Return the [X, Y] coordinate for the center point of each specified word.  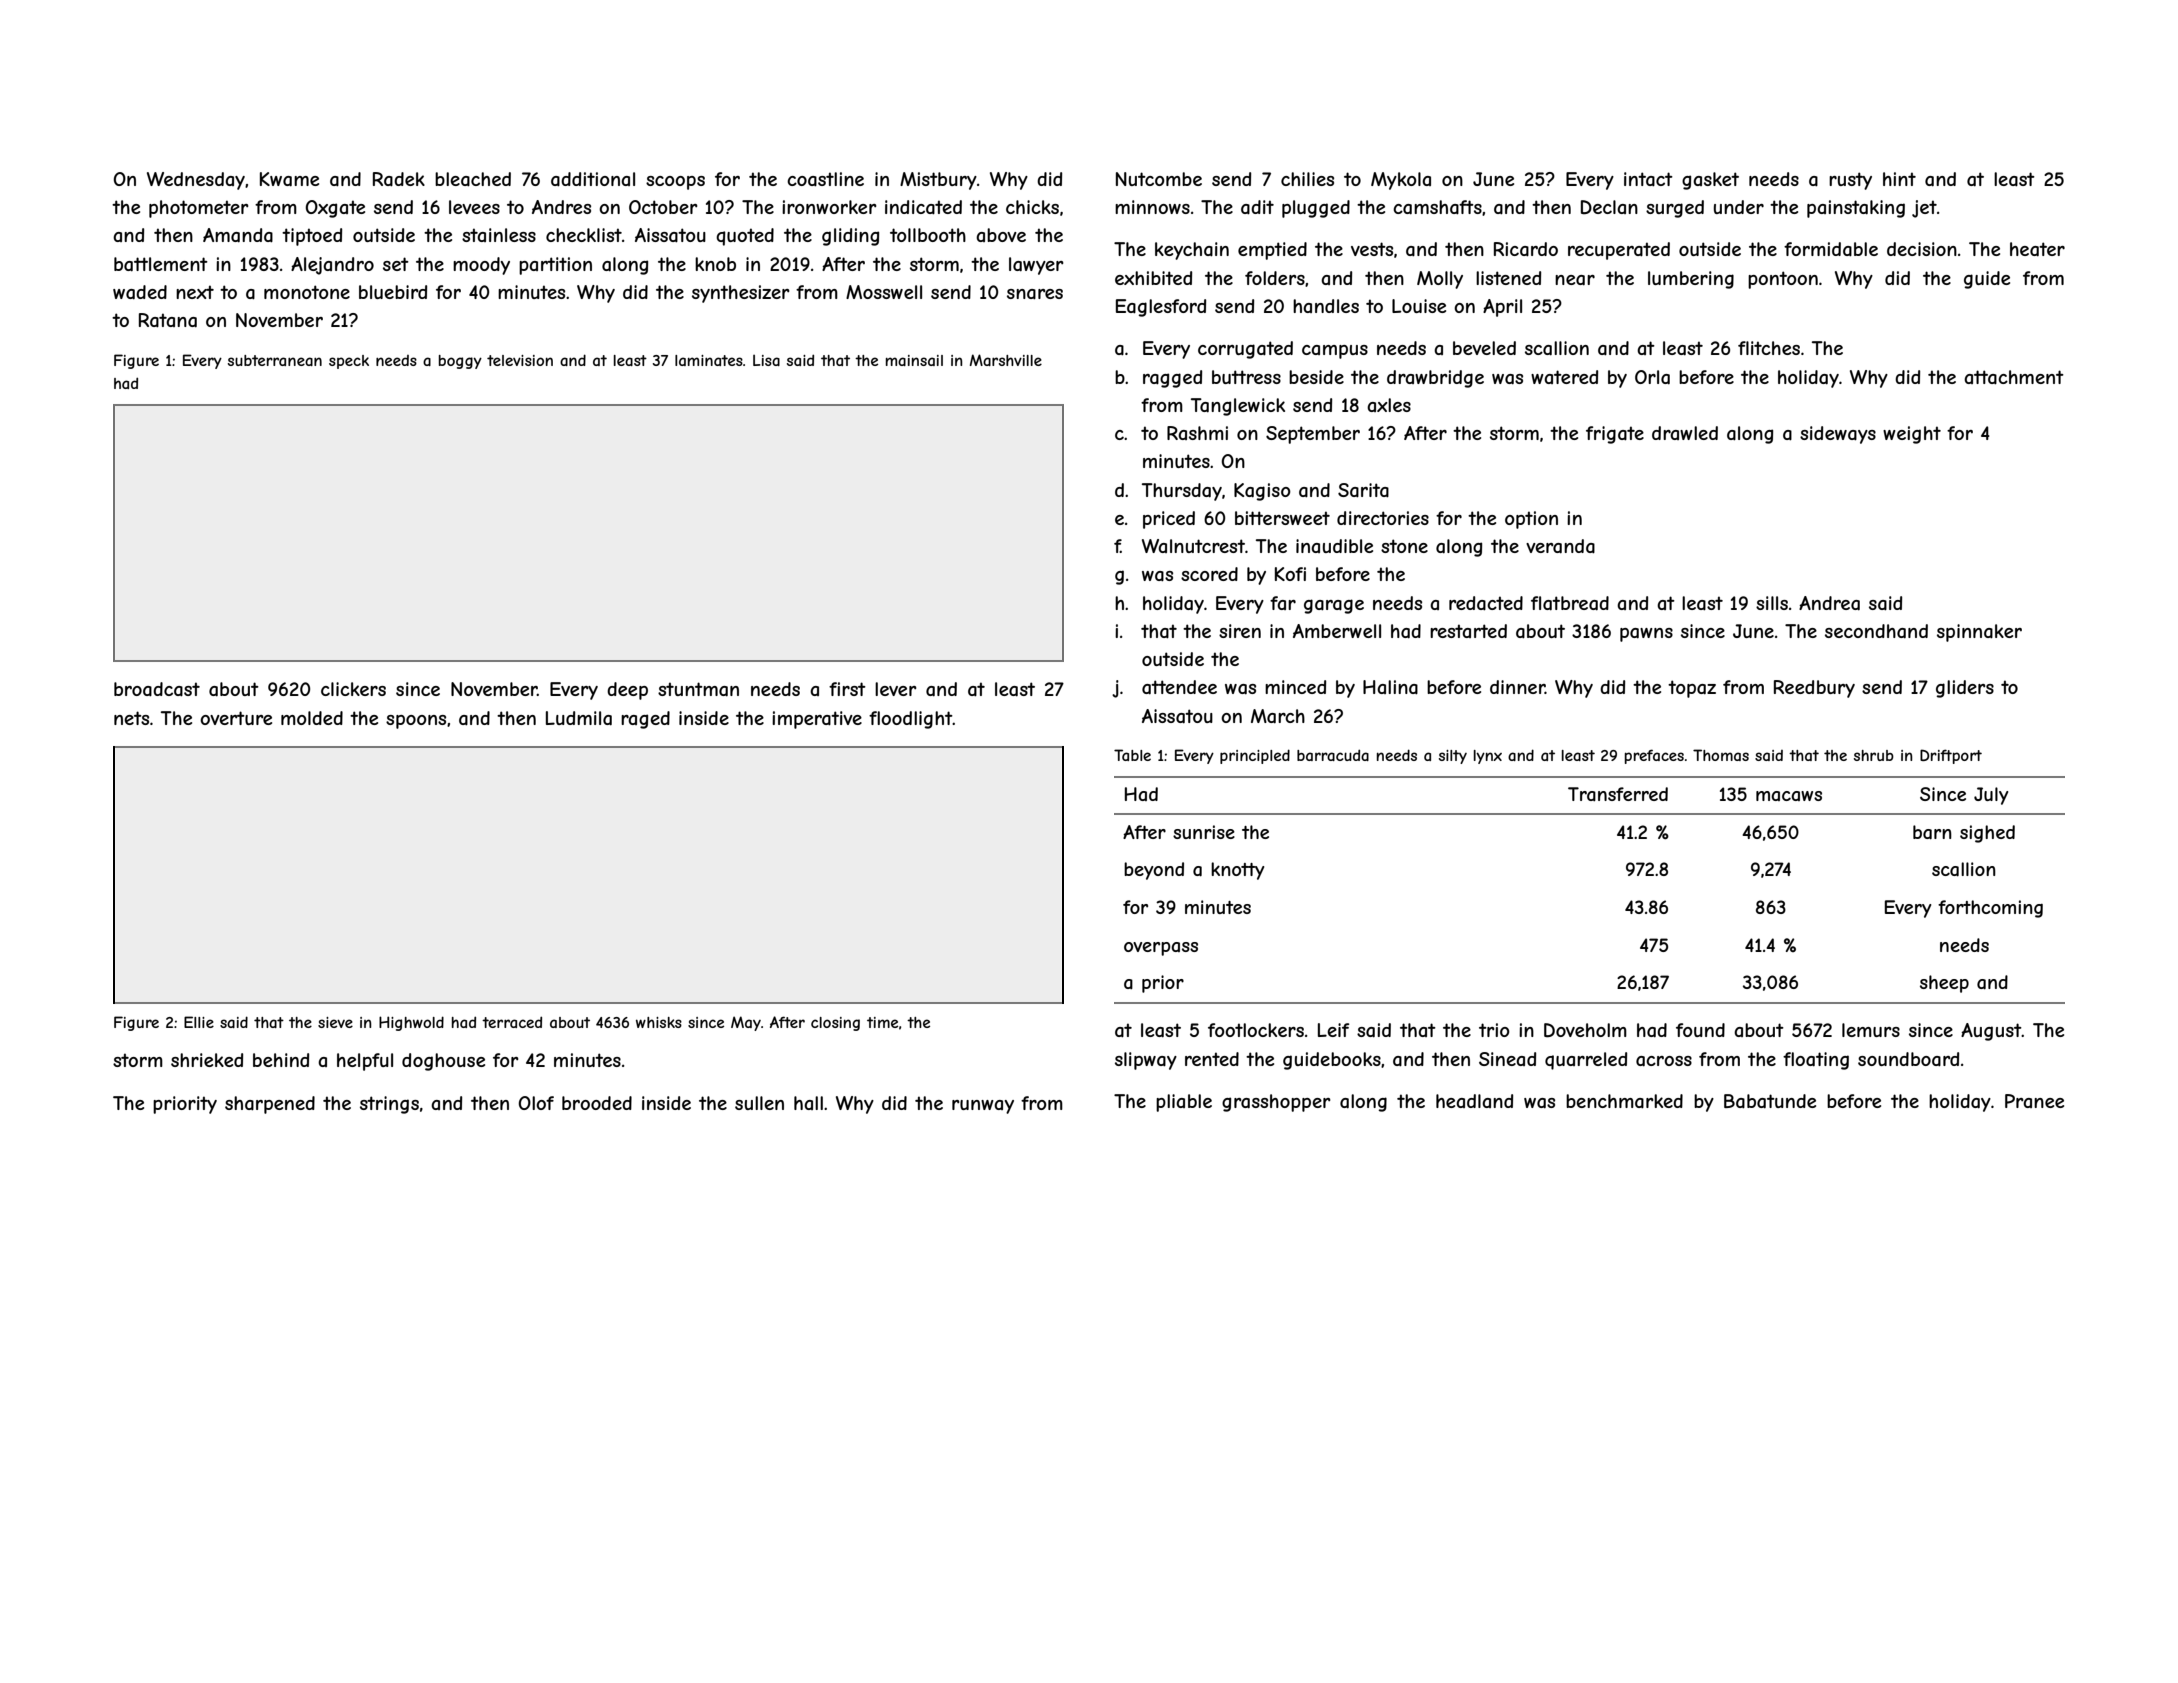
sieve [335, 1022]
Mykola [1401, 181]
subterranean [275, 360]
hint [1899, 179]
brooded [597, 1103]
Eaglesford [1161, 308]
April [1502, 308]
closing [835, 1024]
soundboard [1908, 1059]
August [1991, 1032]
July [1991, 796]
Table [1132, 755]
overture [236, 718]
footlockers [1256, 1030]
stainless [499, 235]
